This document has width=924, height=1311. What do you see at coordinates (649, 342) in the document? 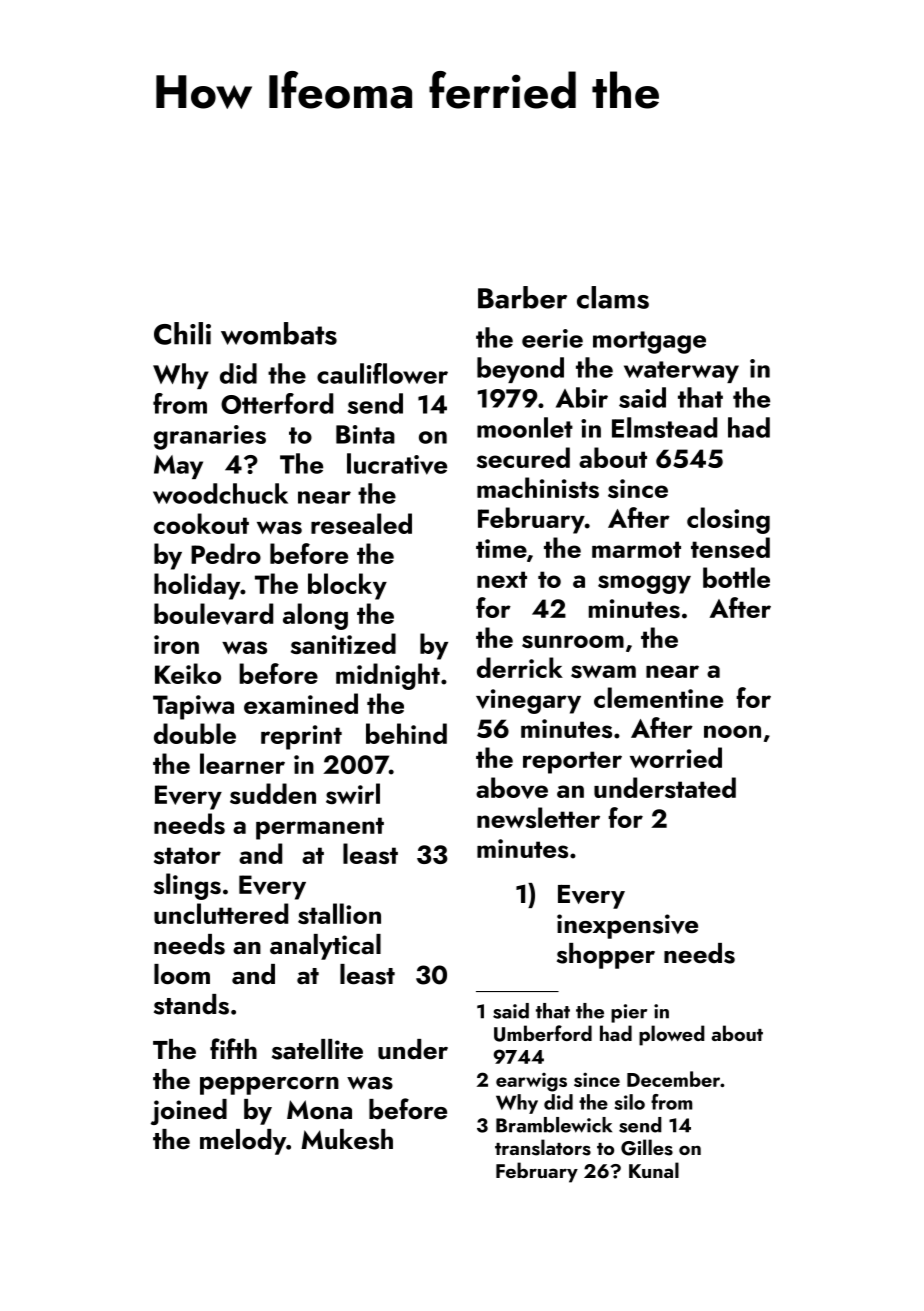
I see `mortgage` at bounding box center [649, 342].
